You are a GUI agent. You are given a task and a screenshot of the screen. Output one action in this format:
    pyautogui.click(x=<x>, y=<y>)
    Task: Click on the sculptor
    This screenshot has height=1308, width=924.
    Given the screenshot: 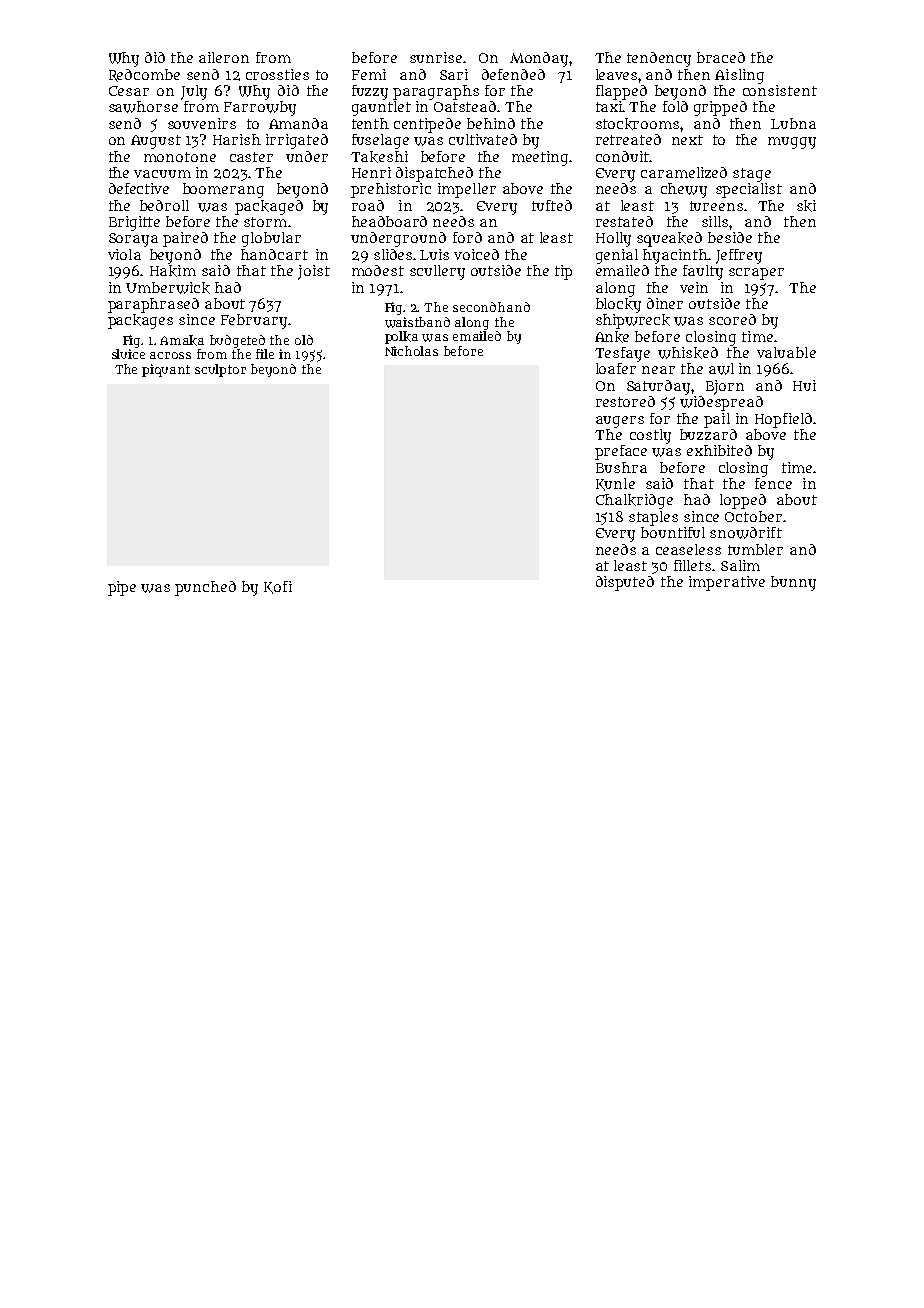 What is the action you would take?
    pyautogui.click(x=220, y=370)
